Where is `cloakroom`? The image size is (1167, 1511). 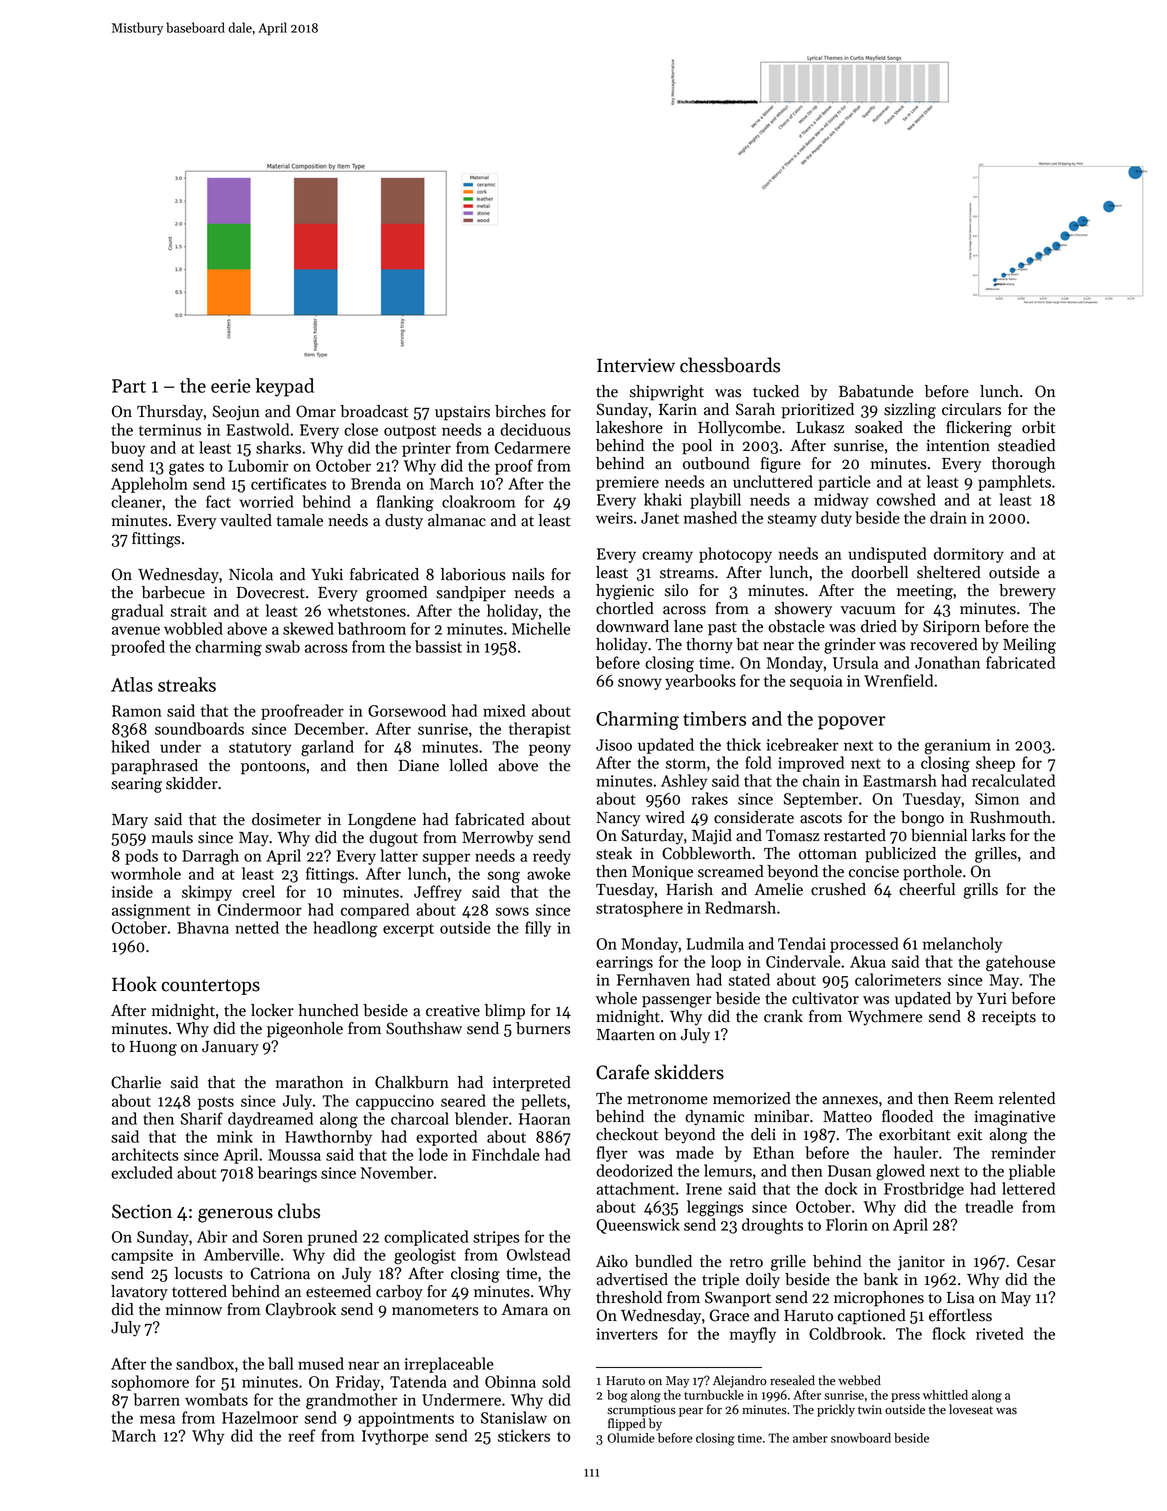
cloakroom is located at coordinates (478, 501).
